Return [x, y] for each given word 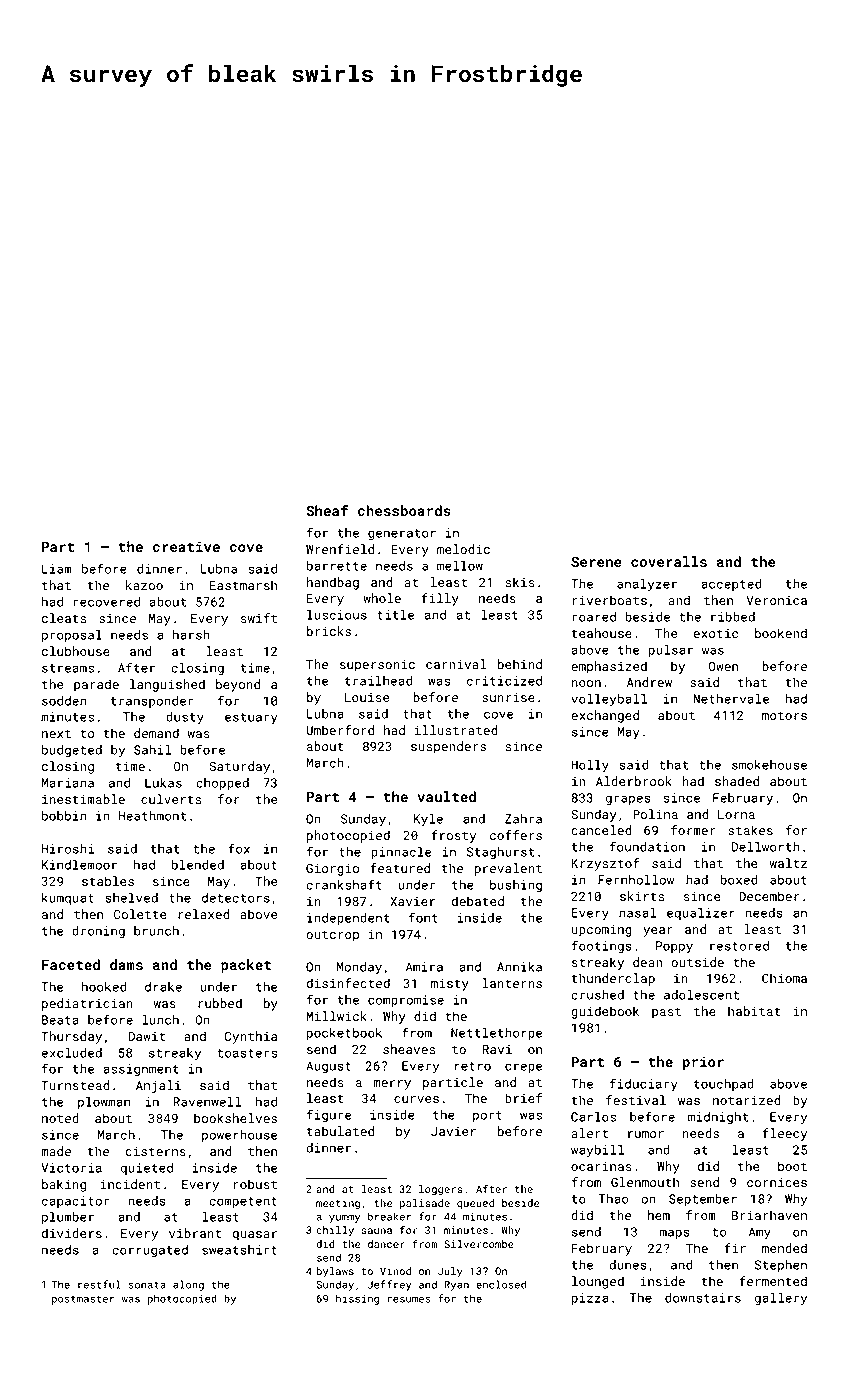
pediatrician [87, 1004]
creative [186, 546]
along [188, 1285]
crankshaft [344, 884]
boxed [739, 880]
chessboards [404, 510]
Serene [596, 561]
